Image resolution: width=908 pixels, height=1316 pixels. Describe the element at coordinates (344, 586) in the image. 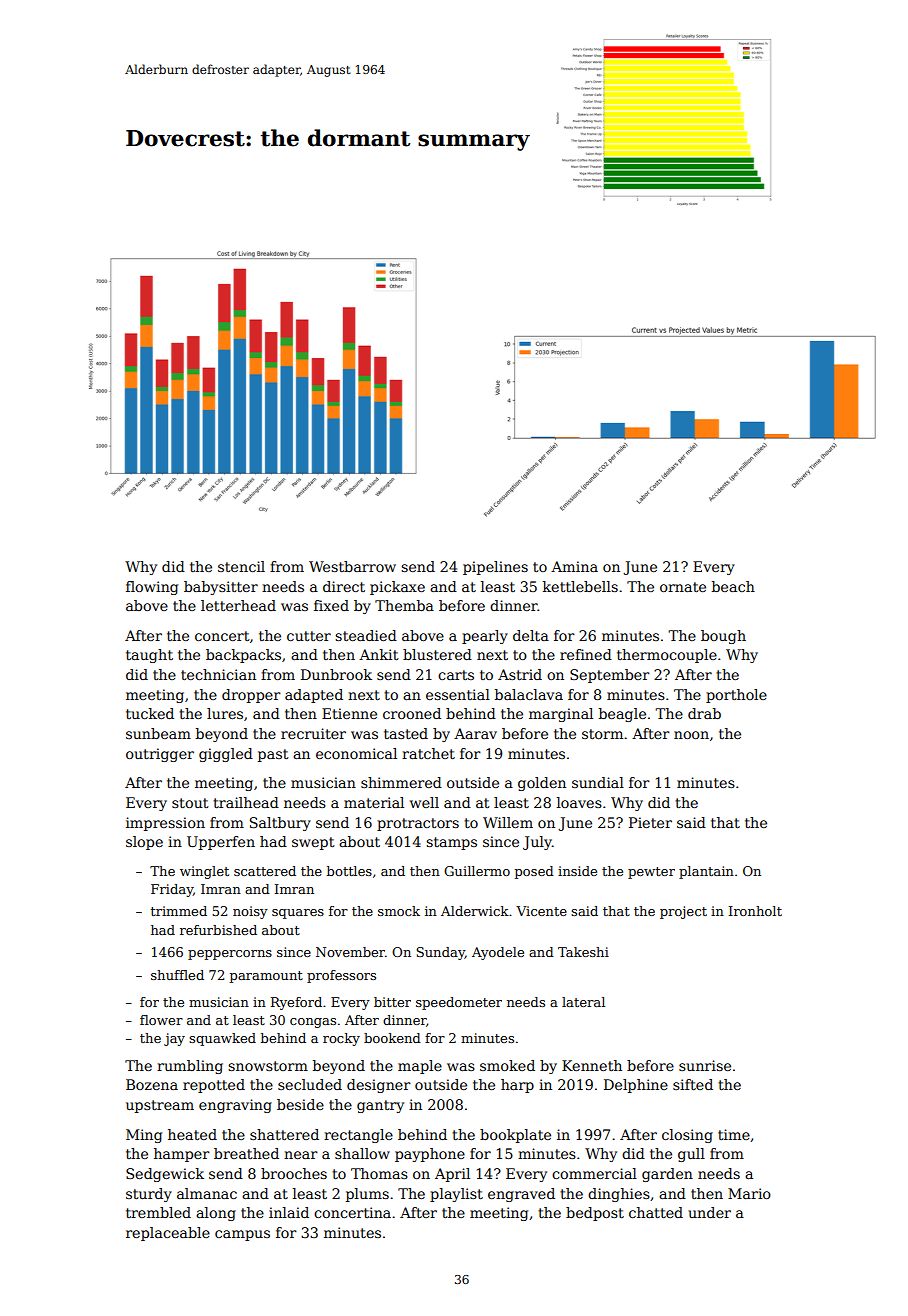

I see `direct` at that location.
